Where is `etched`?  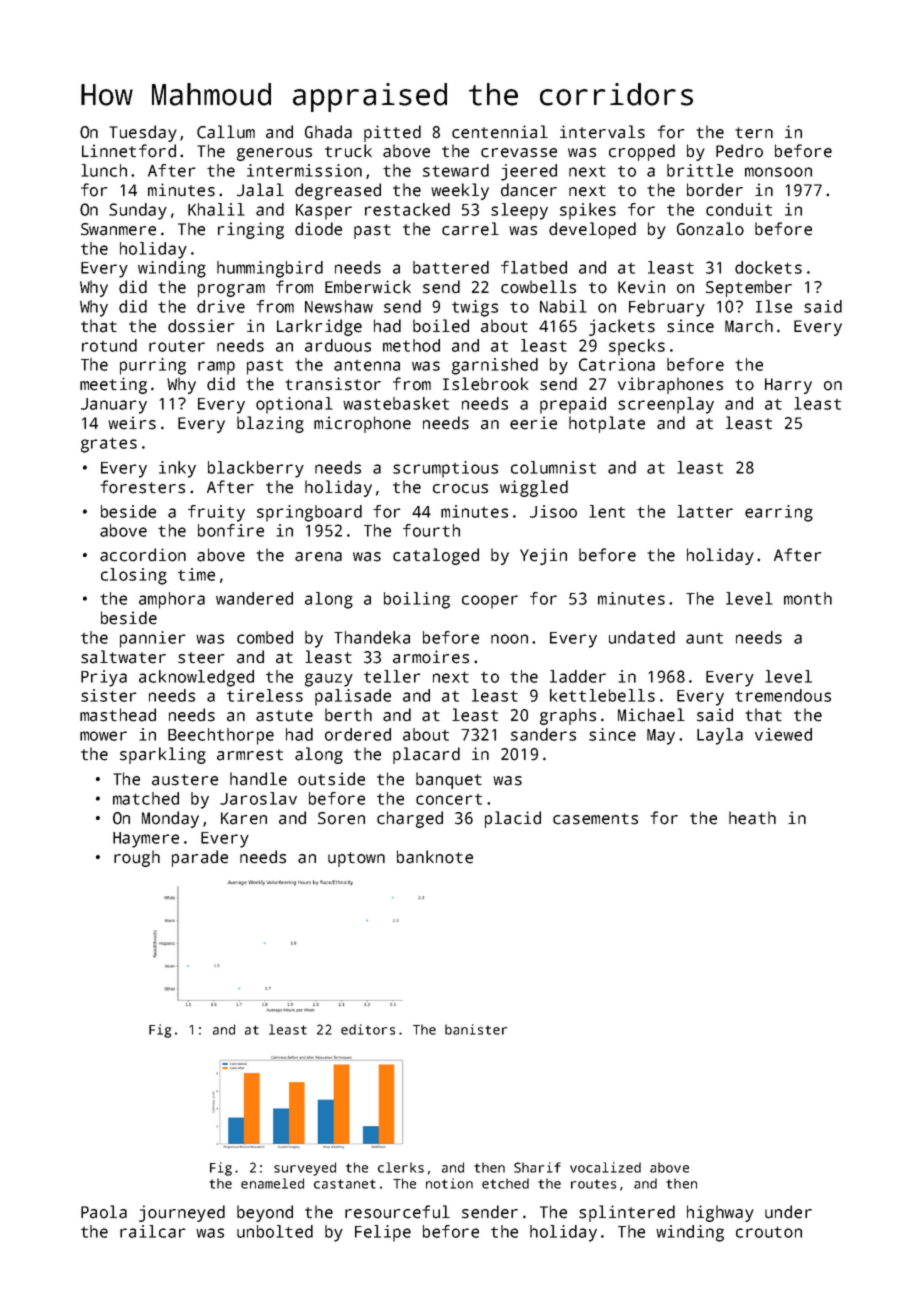
etched is located at coordinates (505, 1183).
